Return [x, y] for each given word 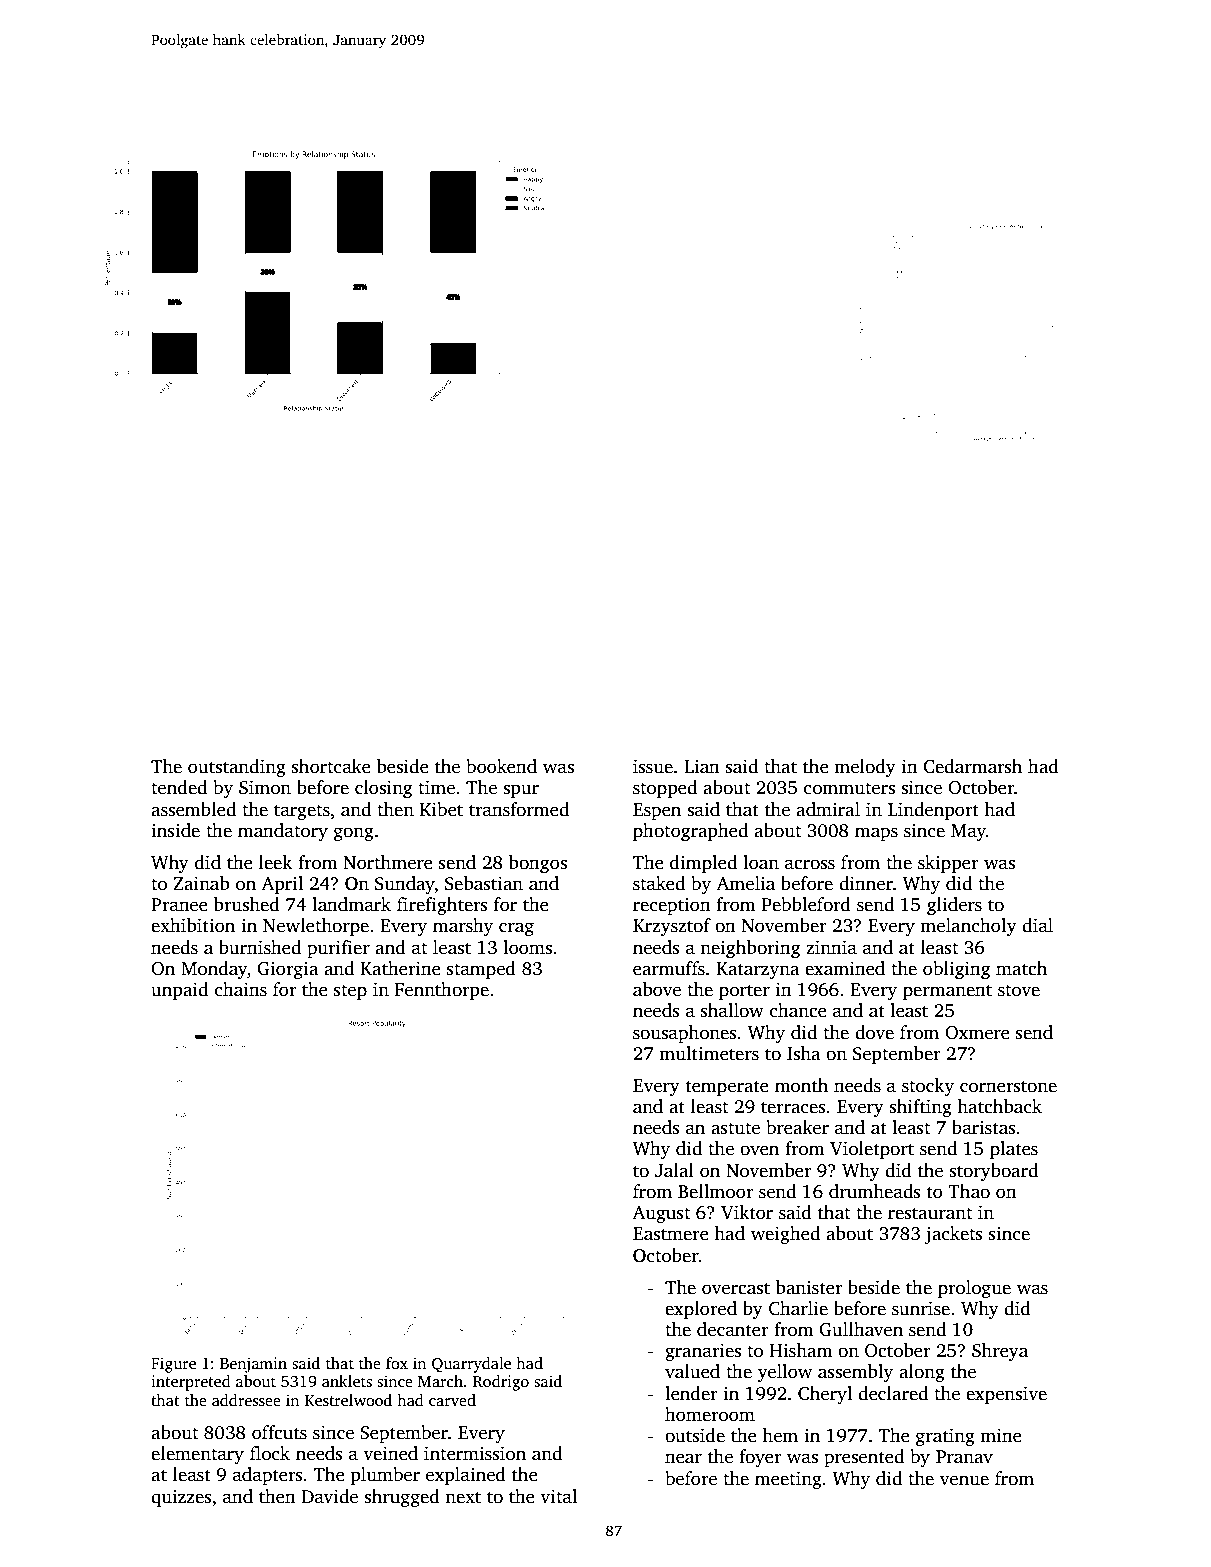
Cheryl [825, 1395]
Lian [702, 766]
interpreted [191, 1383]
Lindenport [933, 811]
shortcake [331, 766]
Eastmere [671, 1234]
